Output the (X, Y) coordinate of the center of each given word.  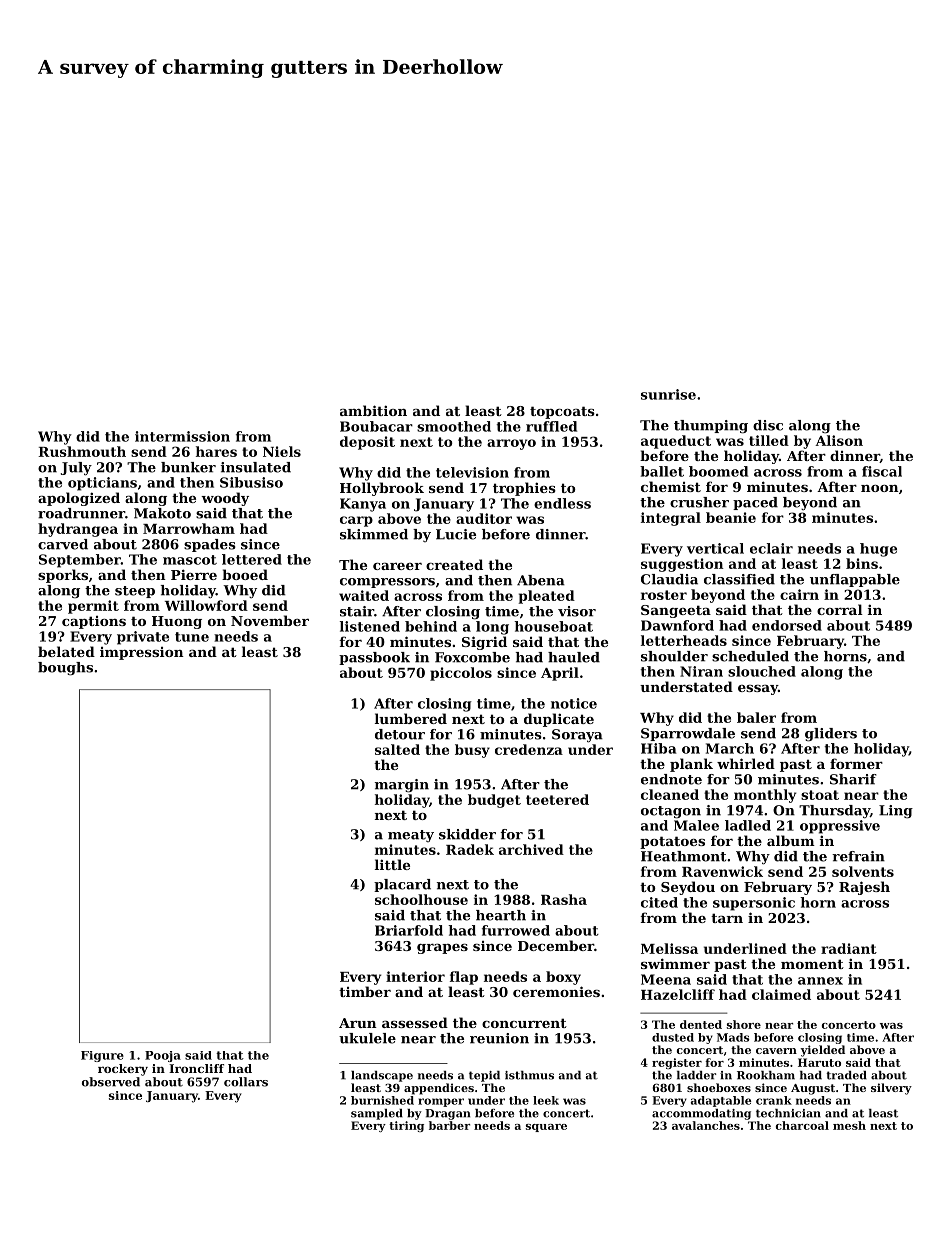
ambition (373, 410)
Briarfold (409, 930)
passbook (374, 658)
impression (142, 653)
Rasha (564, 899)
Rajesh (864, 888)
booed (245, 574)
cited (659, 902)
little (392, 864)
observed (111, 1082)
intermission (182, 436)
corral (840, 609)
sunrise (668, 394)
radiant (849, 948)
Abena (541, 580)
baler (756, 717)
